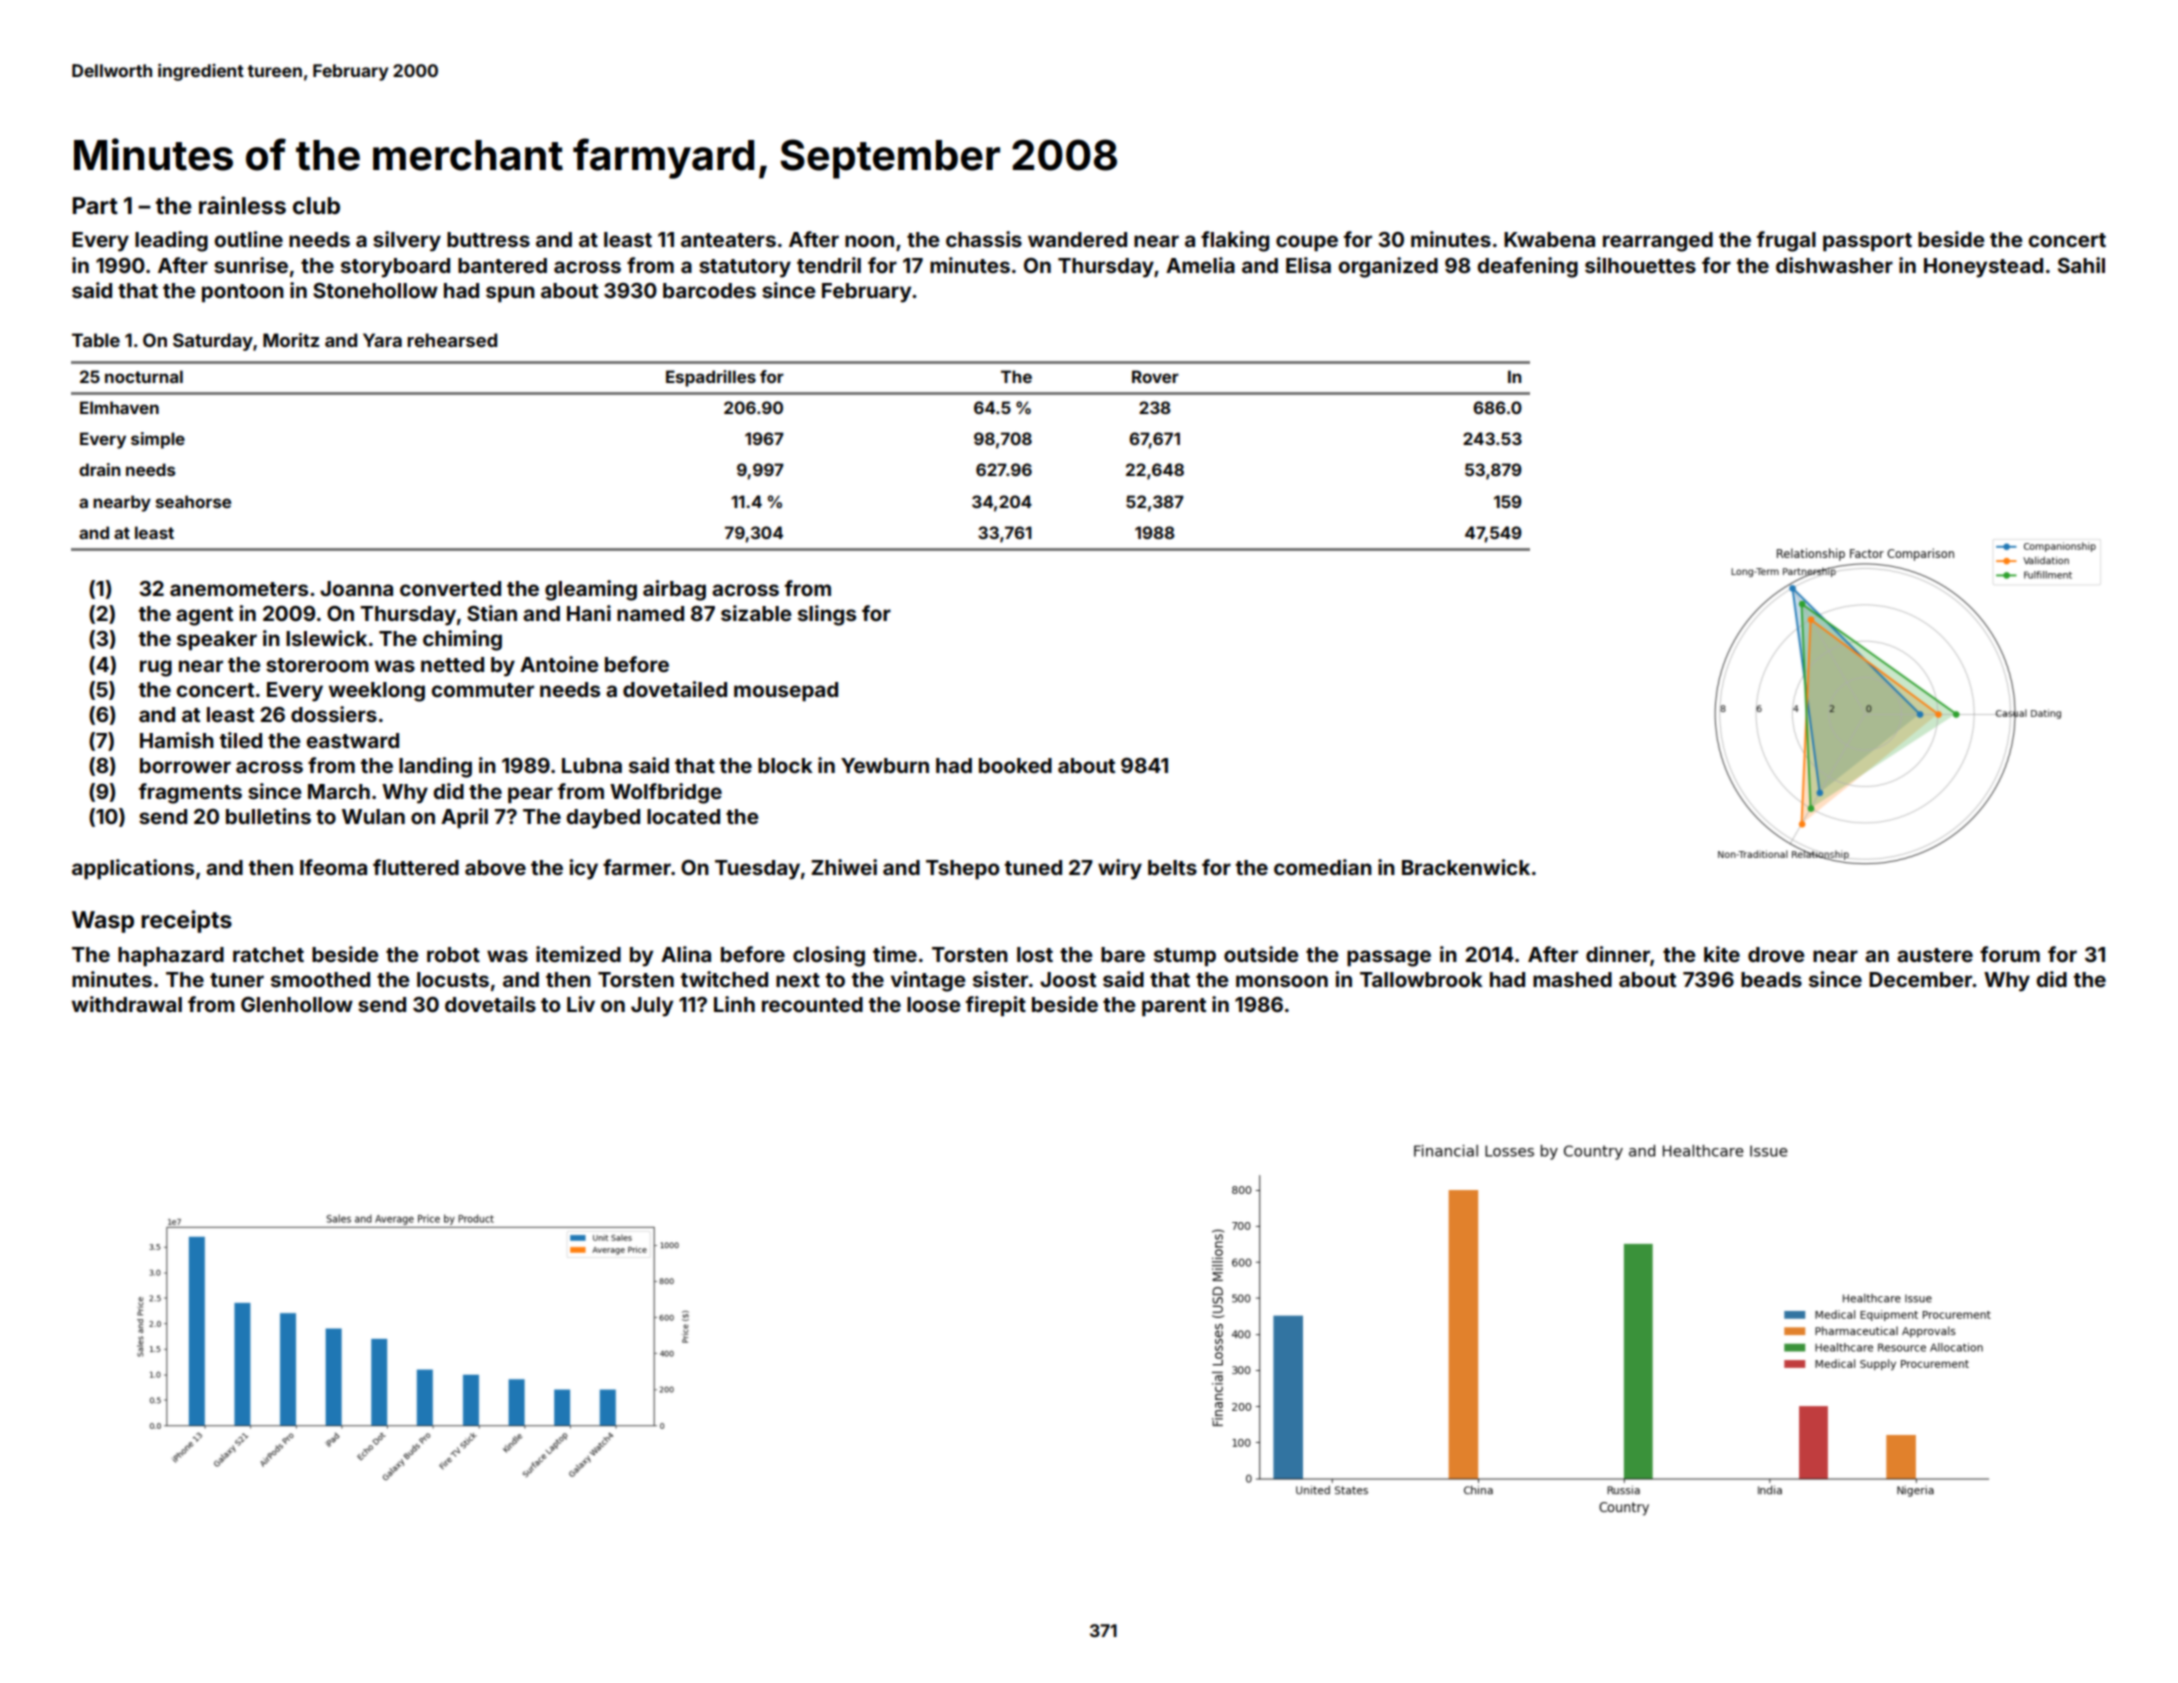 The width and height of the screenshot is (2178, 1683). Describe the element at coordinates (1155, 376) in the screenshot. I see `Rover` at that location.
